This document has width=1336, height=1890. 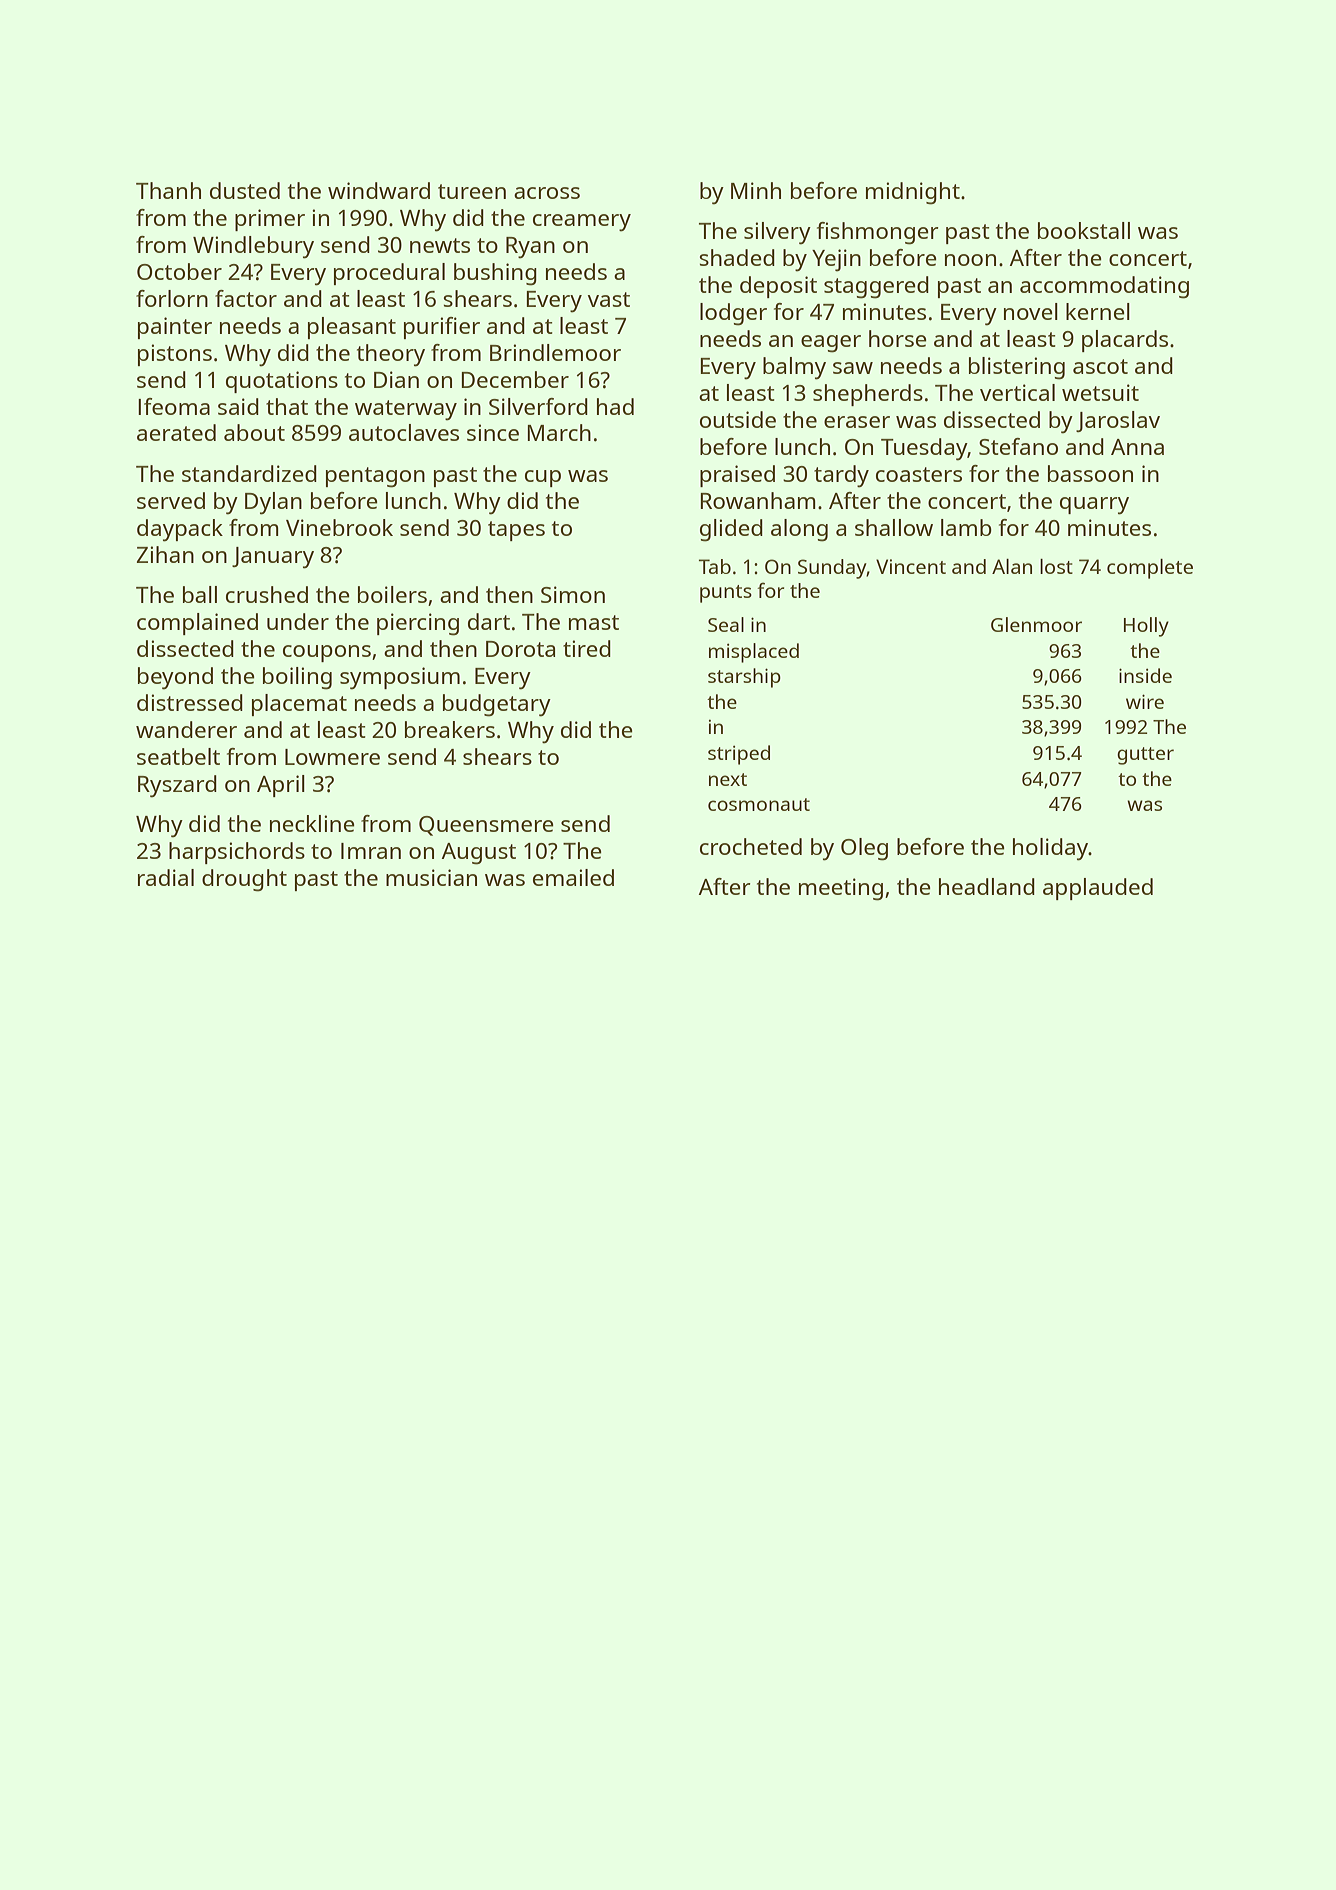 What do you see at coordinates (440, 245) in the document?
I see `newts` at bounding box center [440, 245].
